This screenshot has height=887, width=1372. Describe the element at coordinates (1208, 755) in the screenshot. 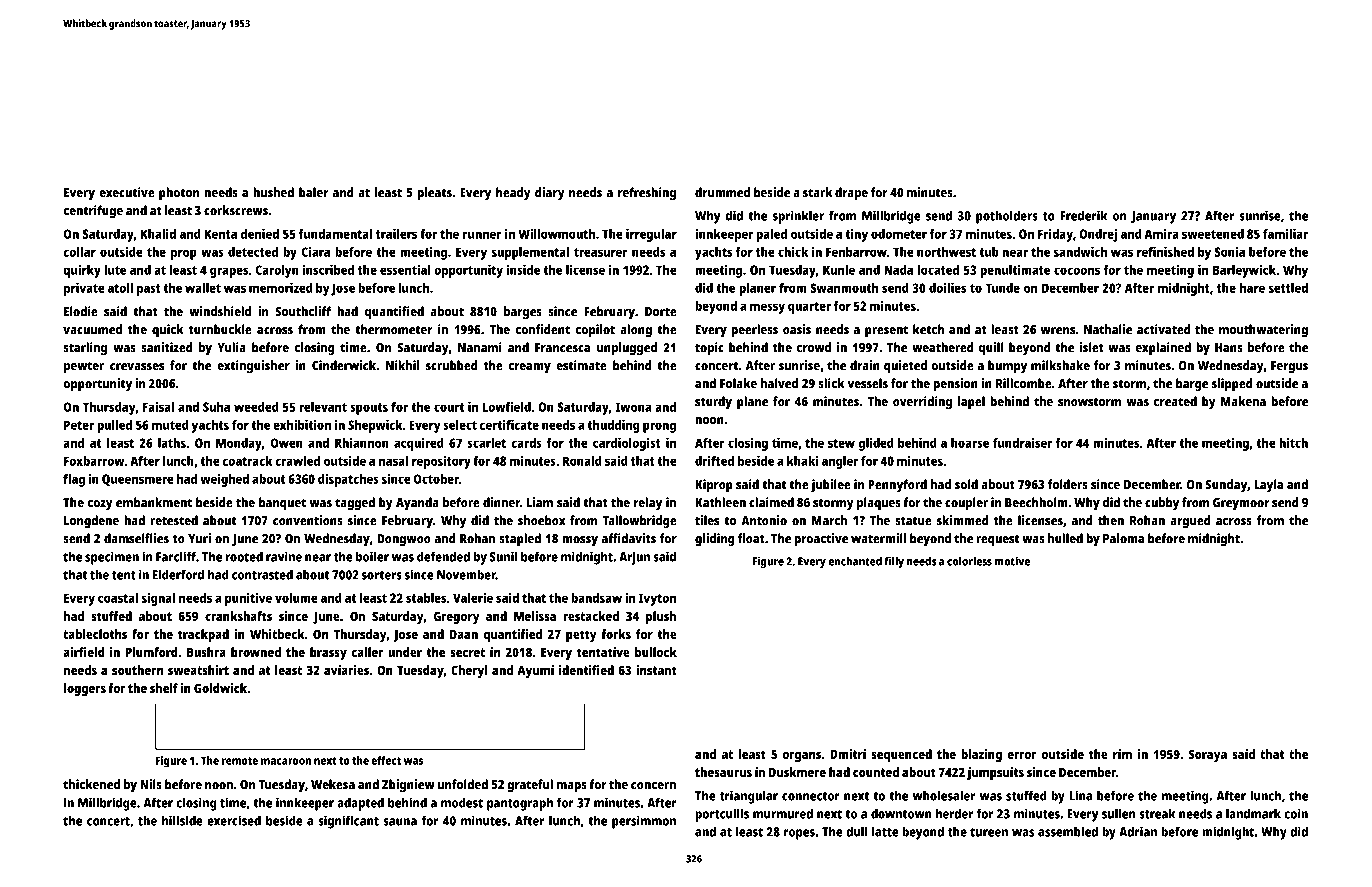

I see `Soraya` at that location.
